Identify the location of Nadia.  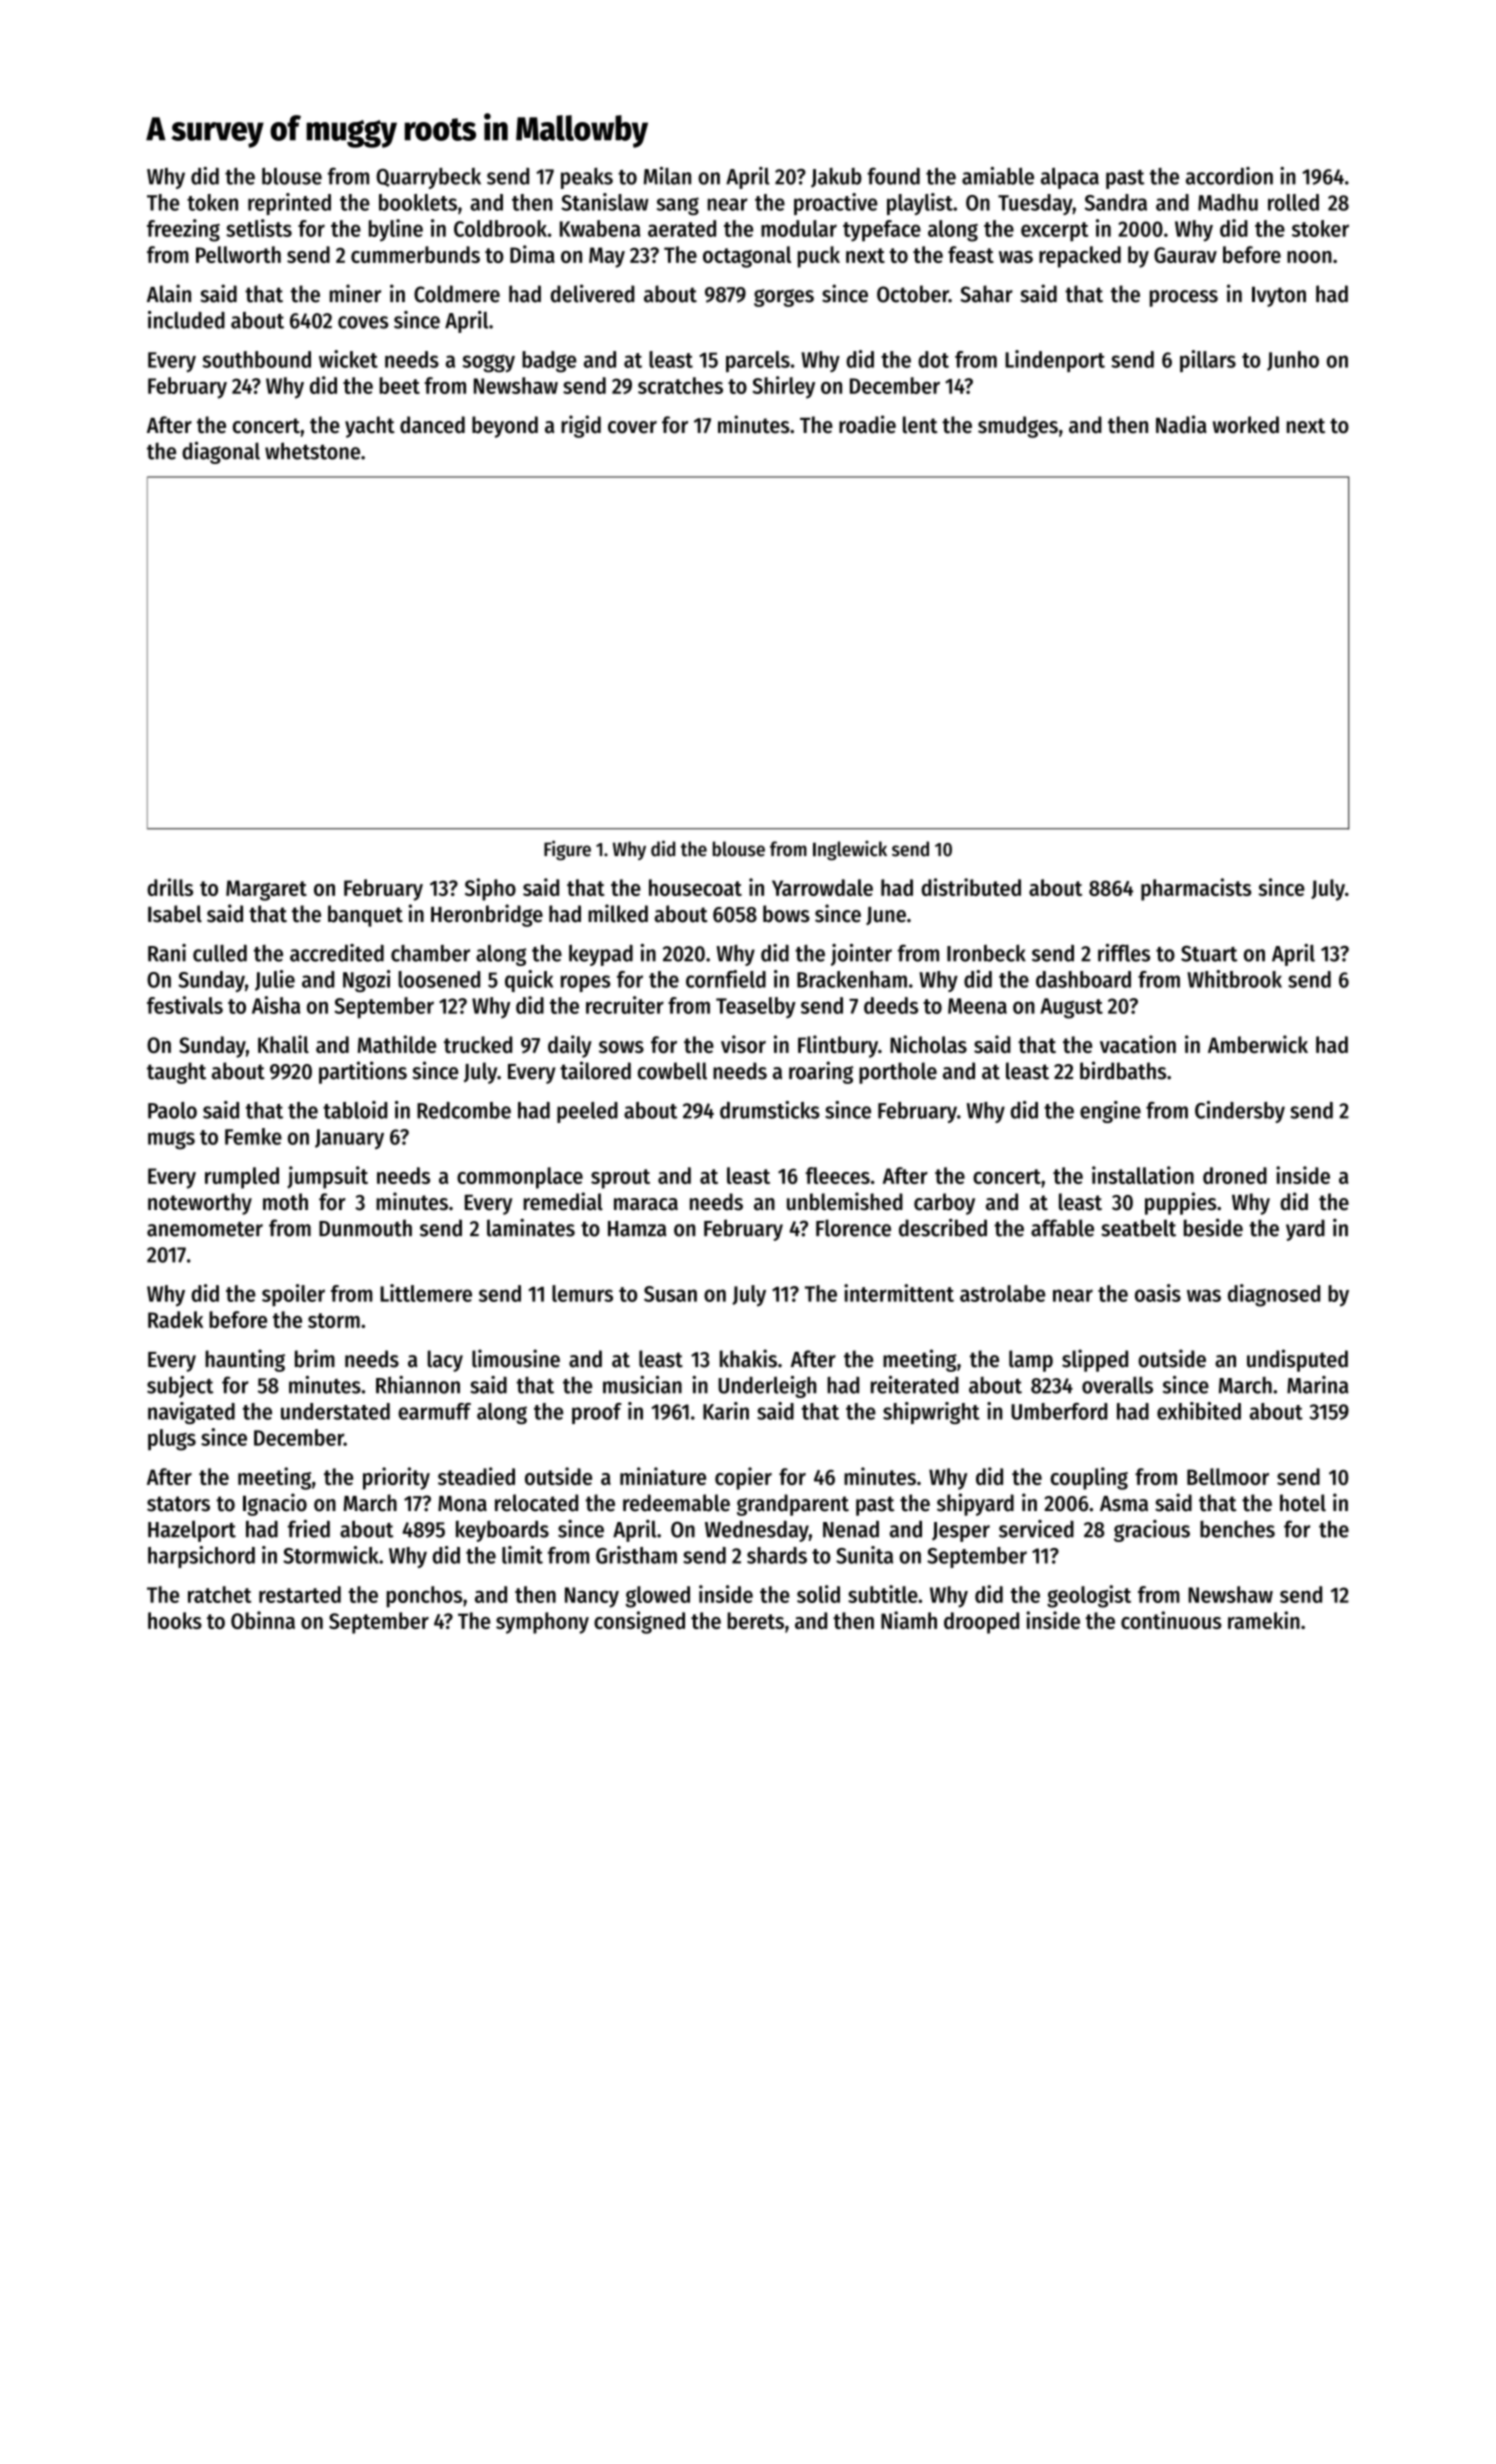
(1181, 424).
